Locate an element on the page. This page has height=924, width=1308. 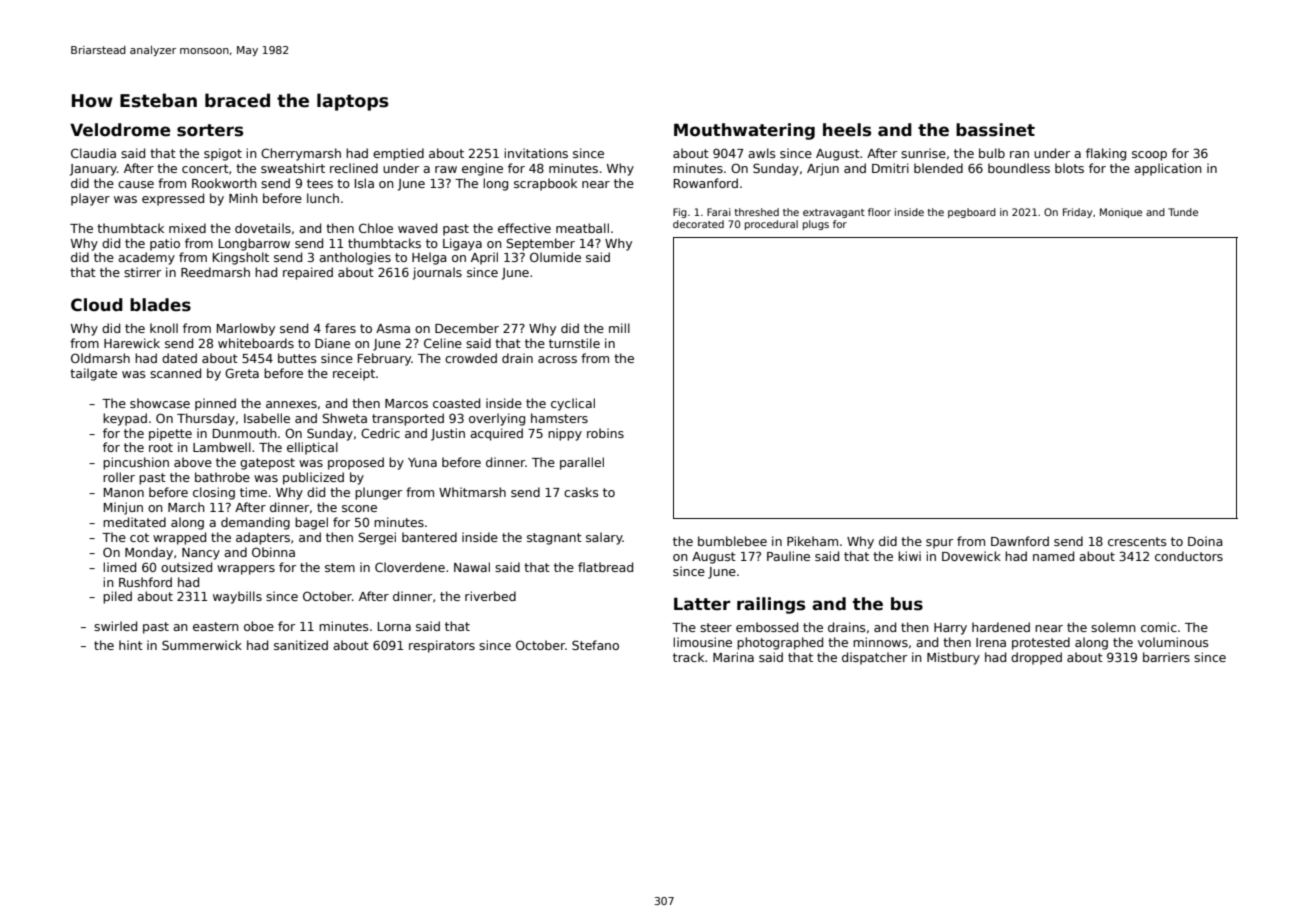
Velodrome is located at coordinates (120, 130).
